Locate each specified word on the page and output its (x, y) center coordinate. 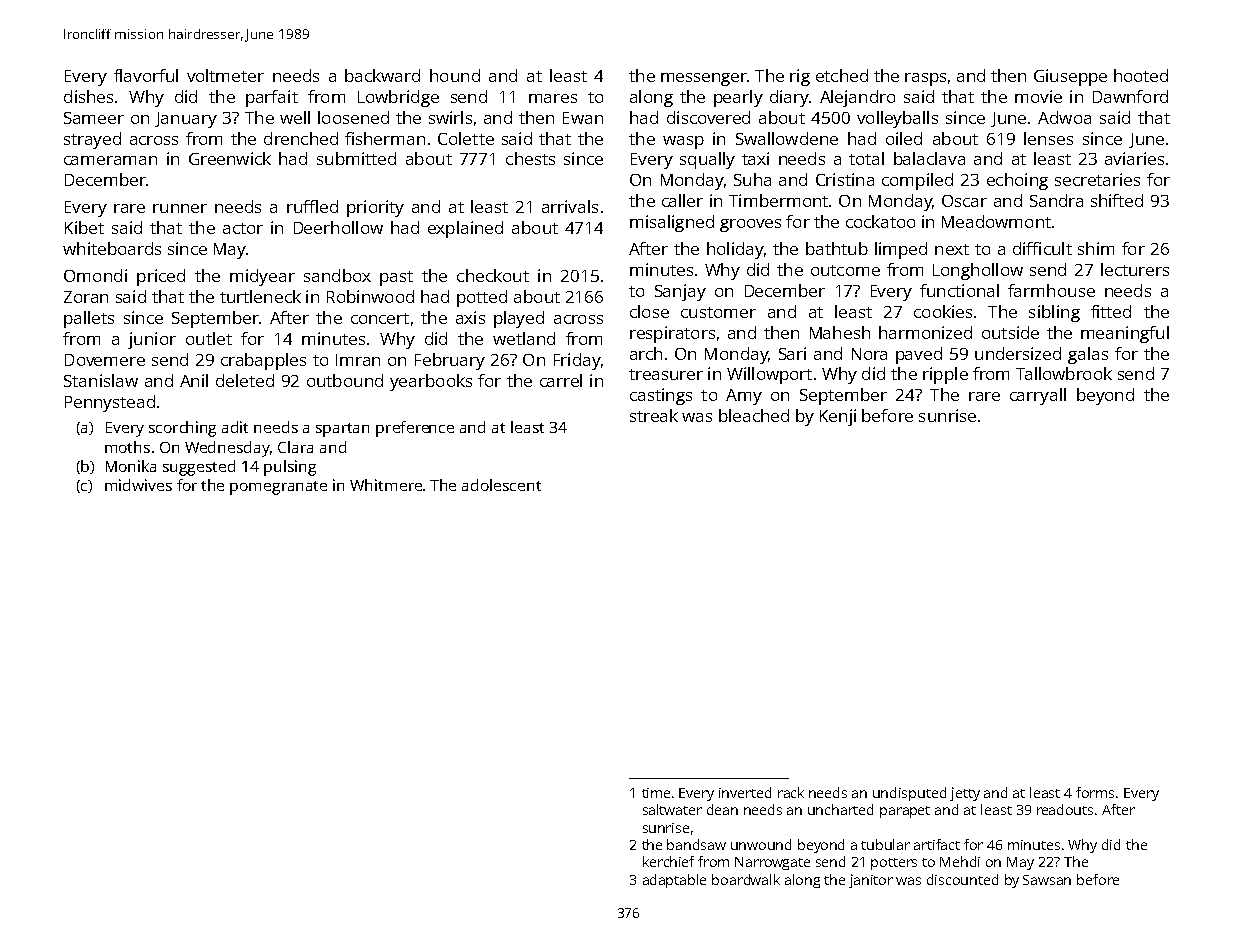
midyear (262, 277)
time (656, 793)
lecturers (1135, 269)
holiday (735, 250)
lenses (1048, 138)
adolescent (501, 485)
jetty (965, 794)
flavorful (146, 75)
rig (800, 77)
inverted (745, 792)
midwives (138, 485)
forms (1095, 792)
